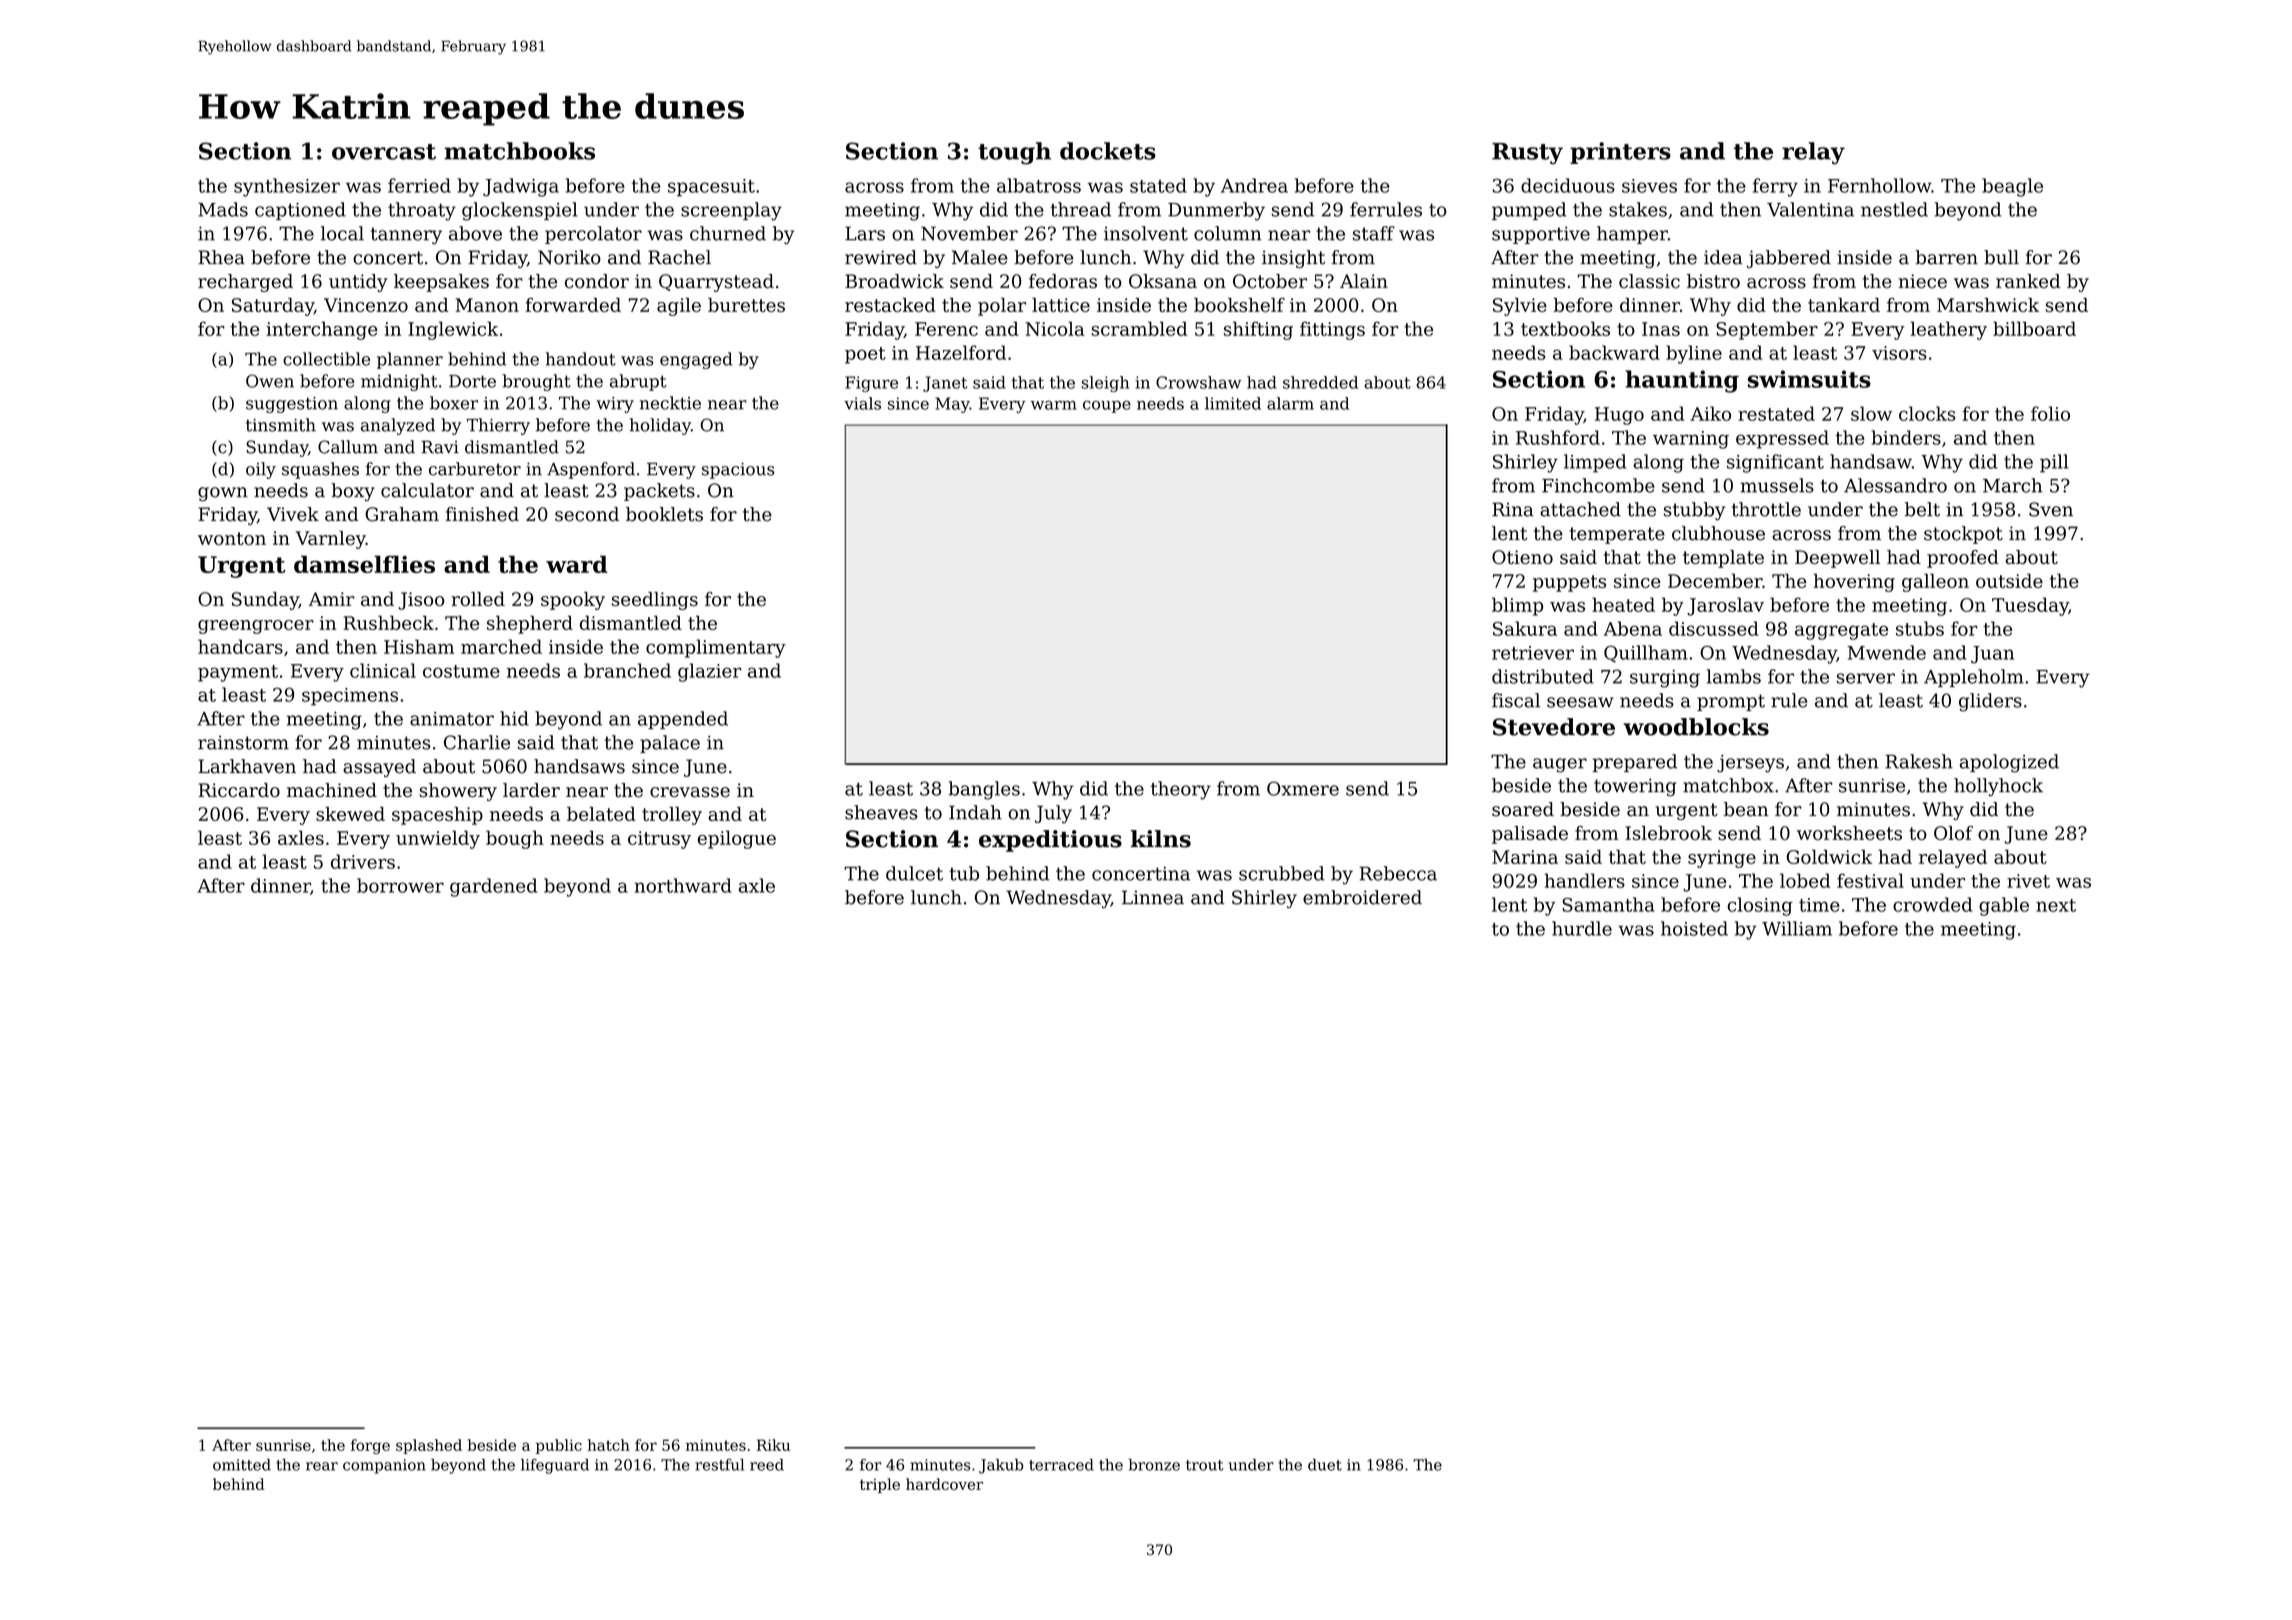 The height and width of the screenshot is (1620, 2292). Describe the element at coordinates (1525, 628) in the screenshot. I see `Sakura` at that location.
